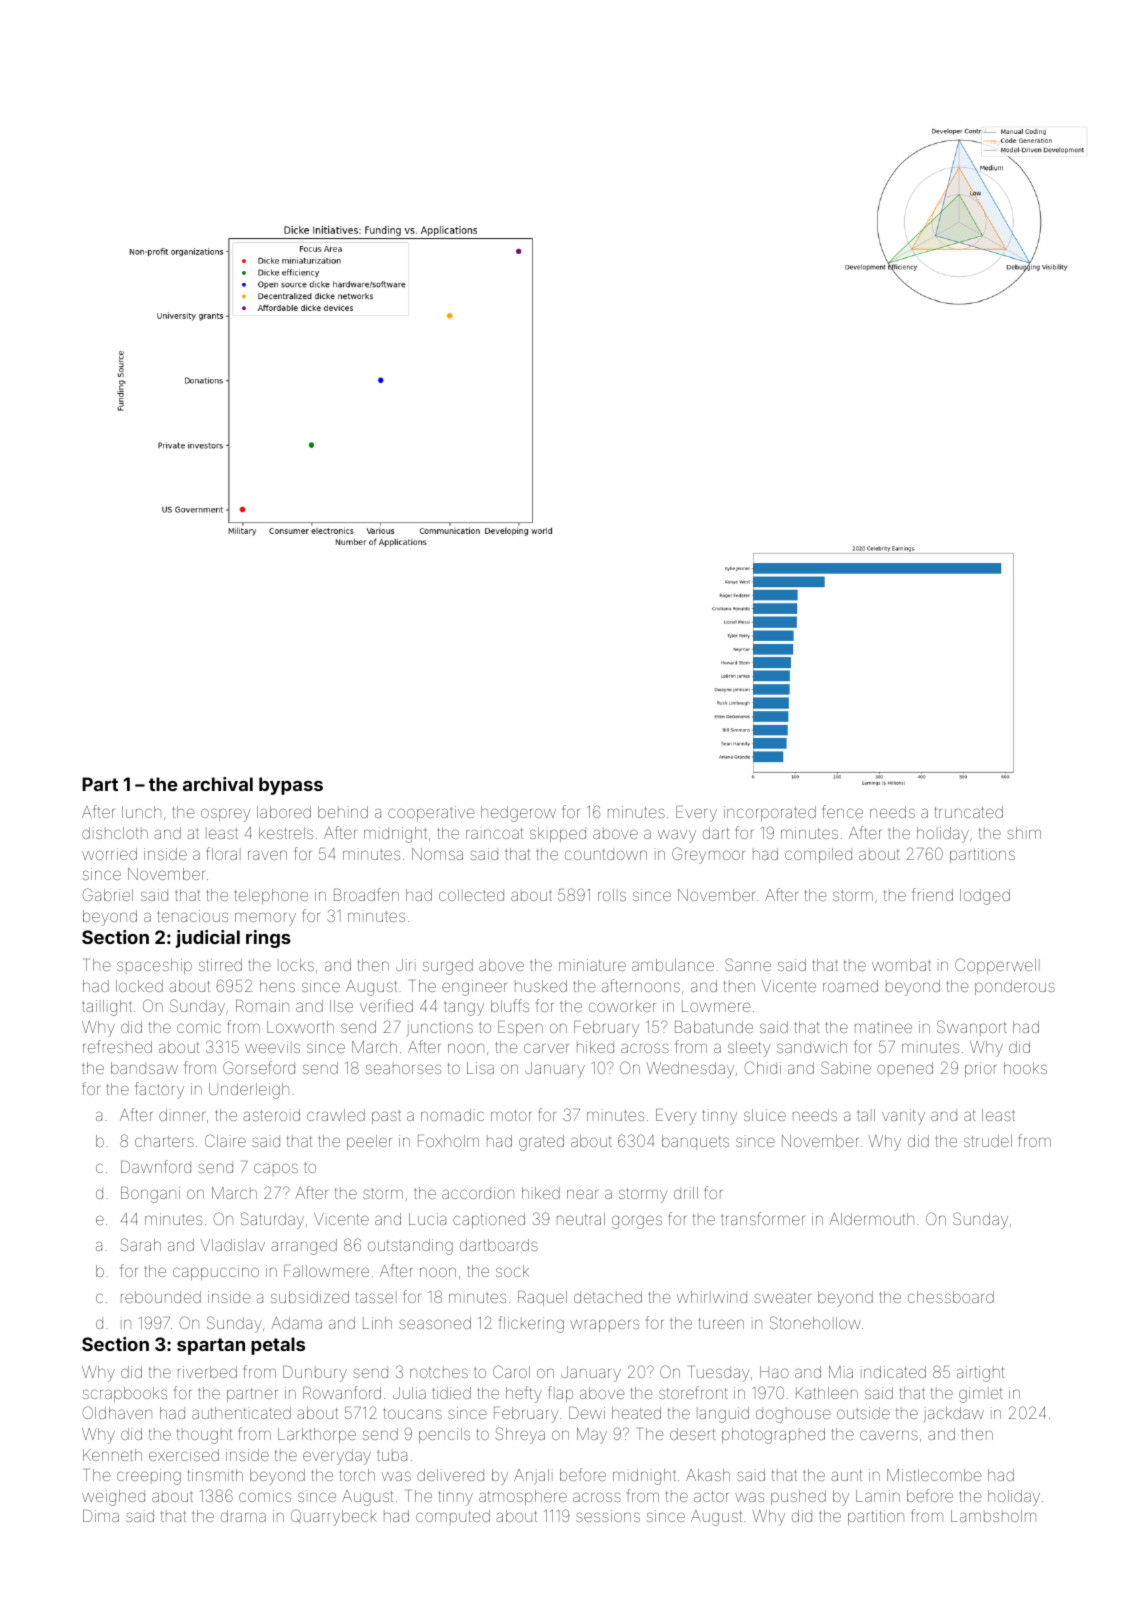  I want to click on friend, so click(933, 894).
